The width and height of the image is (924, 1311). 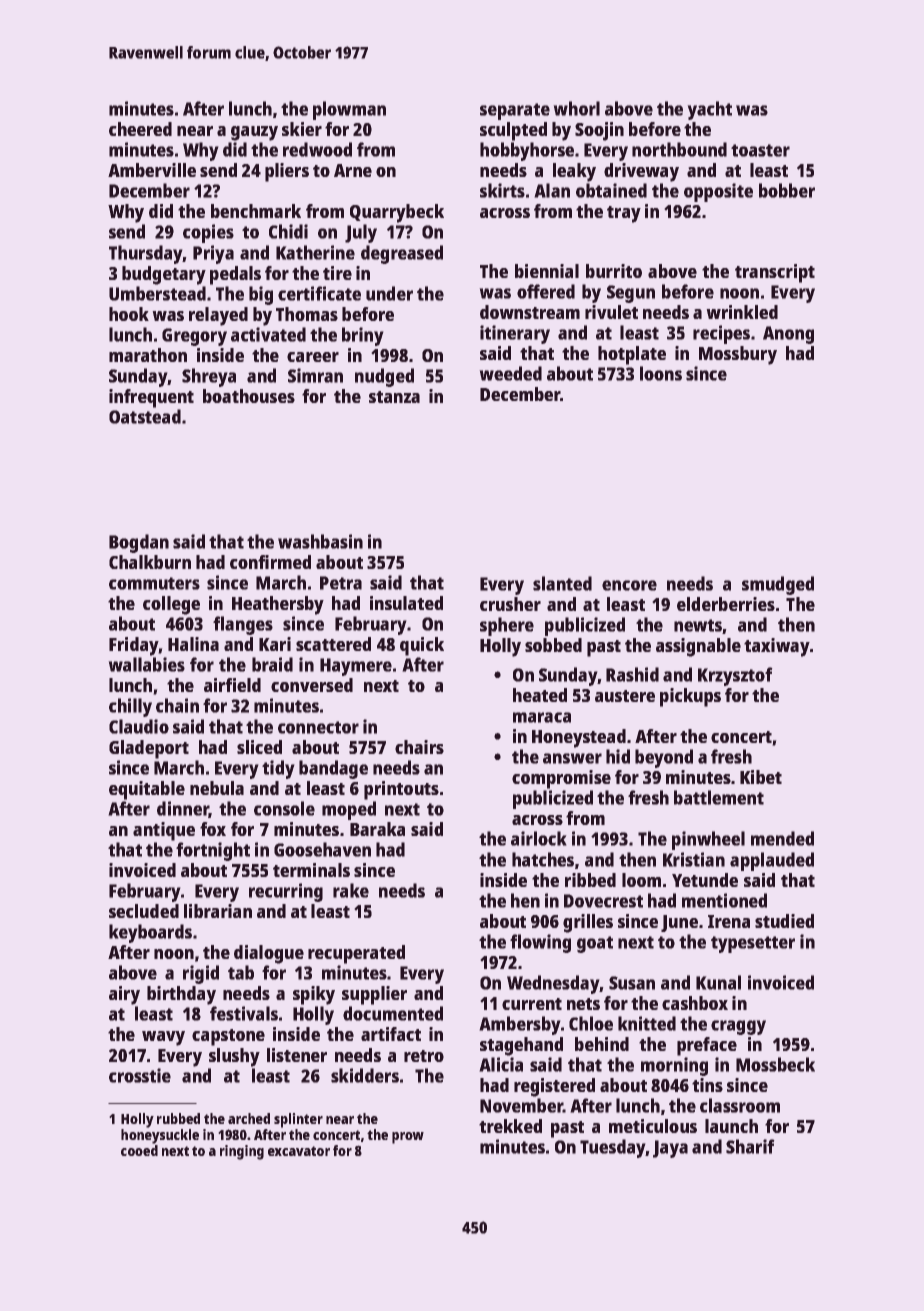 What do you see at coordinates (269, 954) in the image?
I see `dialogue` at bounding box center [269, 954].
